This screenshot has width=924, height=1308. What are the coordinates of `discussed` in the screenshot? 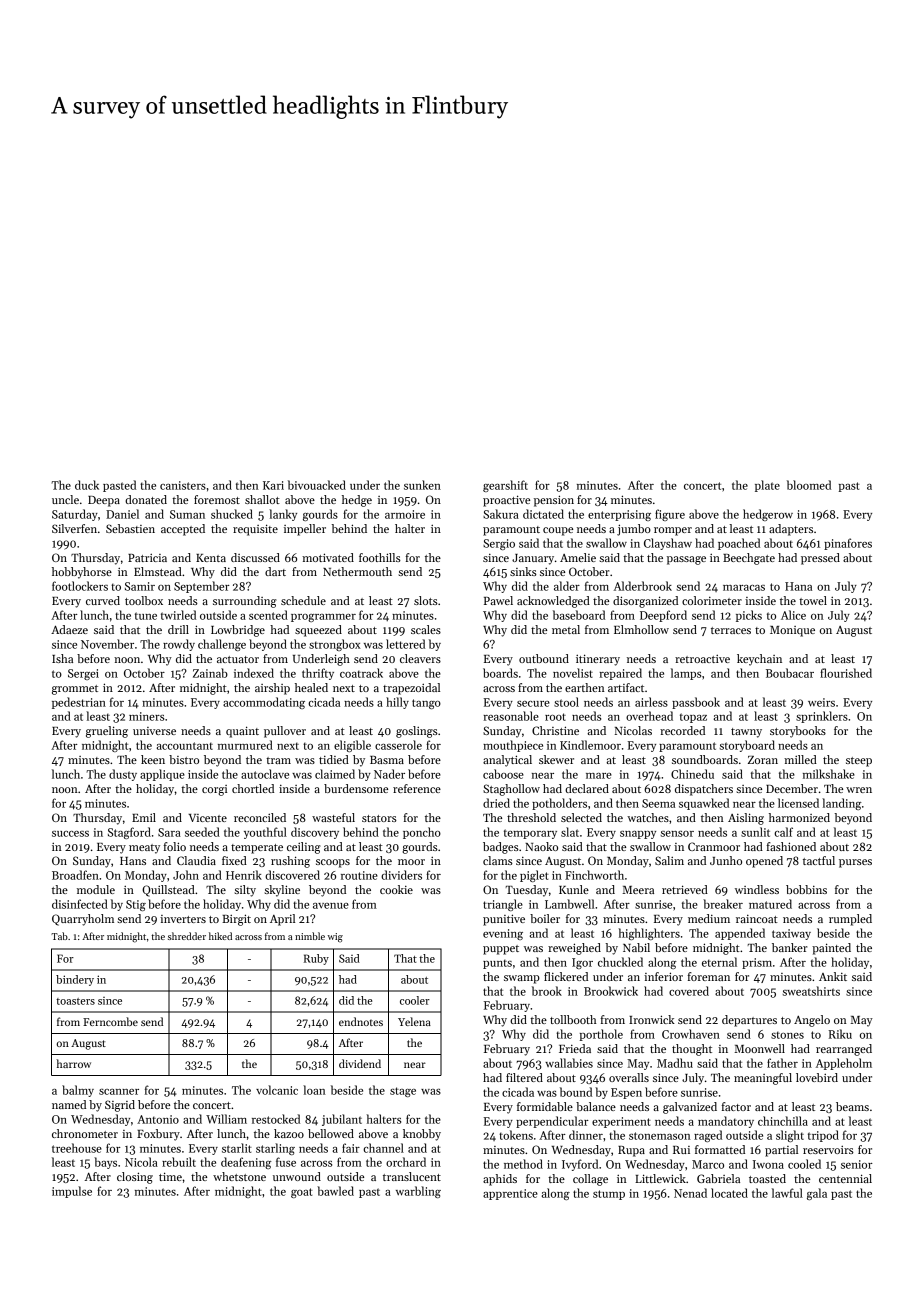 It's located at (255, 557).
